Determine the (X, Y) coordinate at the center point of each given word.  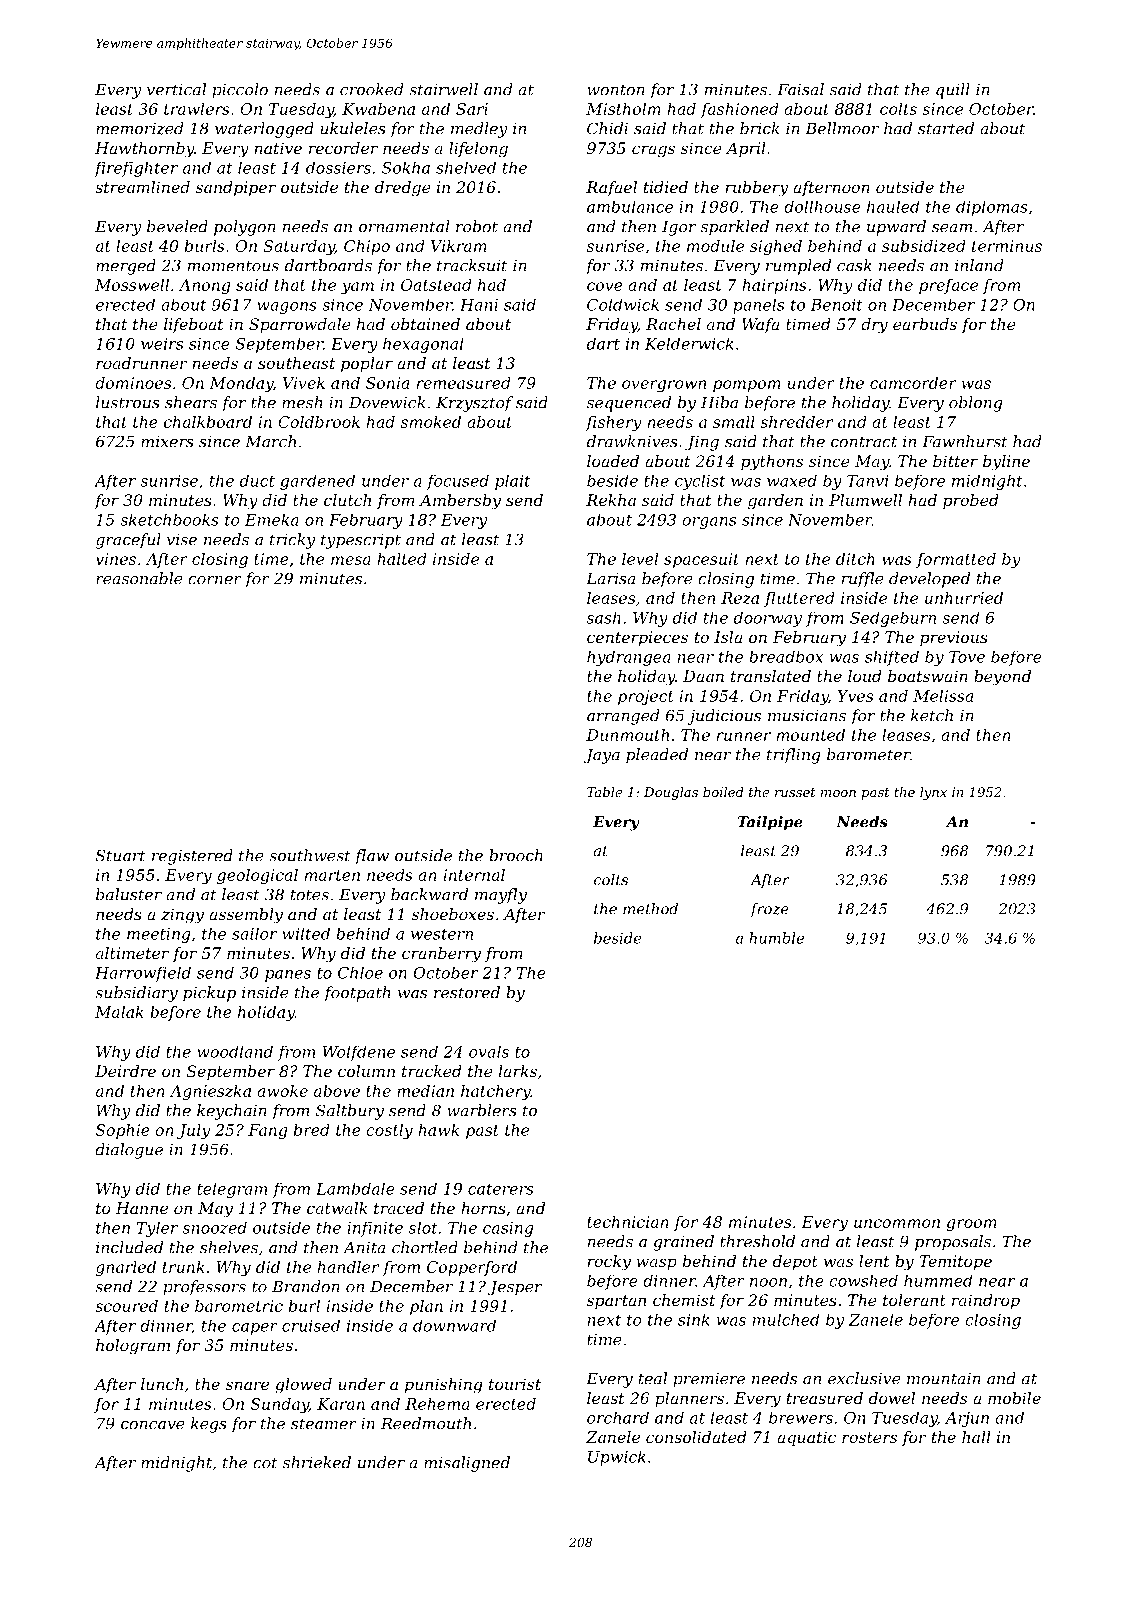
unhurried (964, 598)
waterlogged (264, 130)
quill (953, 91)
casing (508, 1229)
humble (776, 938)
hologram (133, 1347)
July (193, 1131)
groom (971, 1225)
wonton (616, 90)
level (640, 559)
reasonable (139, 578)
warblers (482, 1110)
